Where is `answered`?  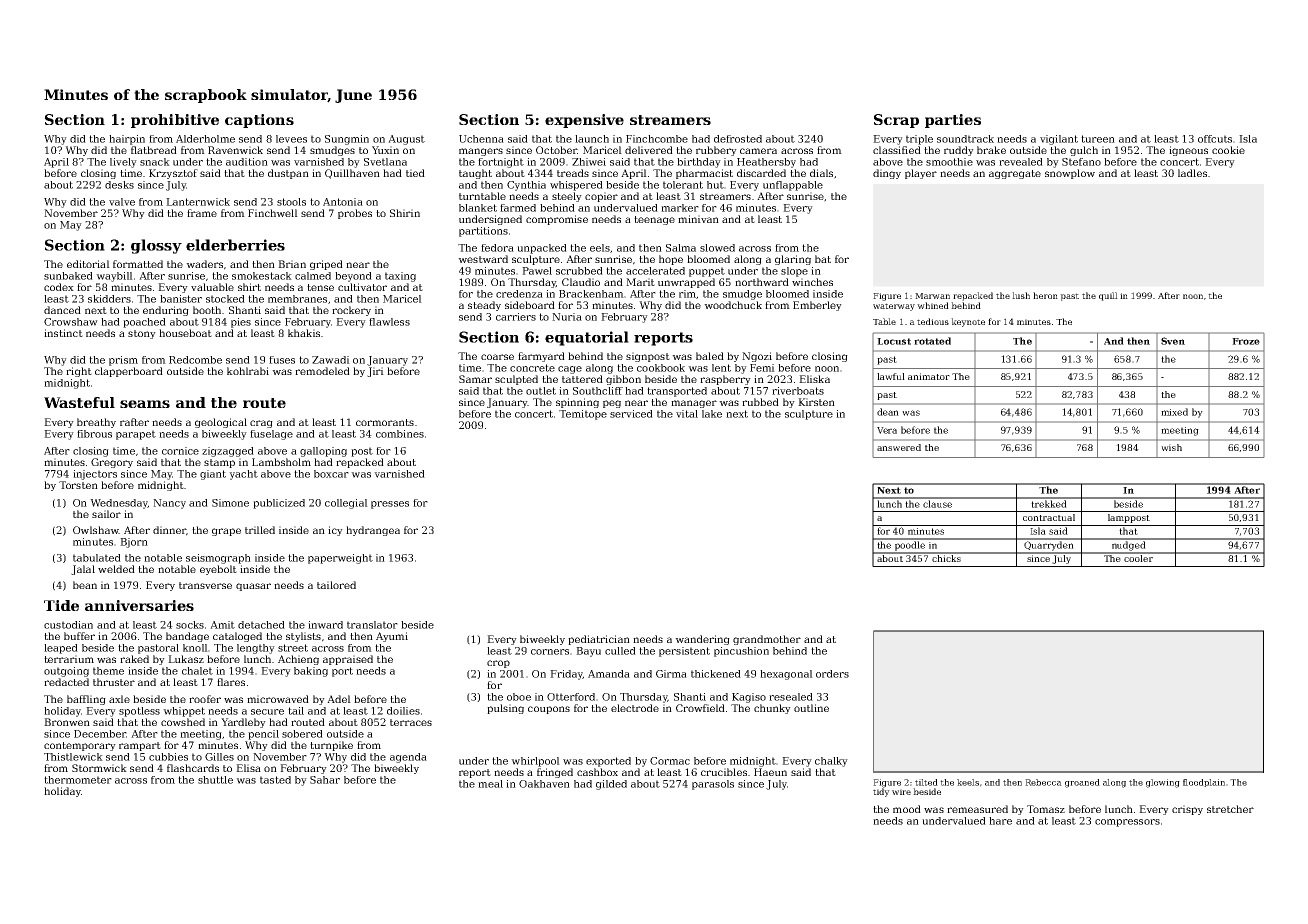
answered is located at coordinates (899, 447).
